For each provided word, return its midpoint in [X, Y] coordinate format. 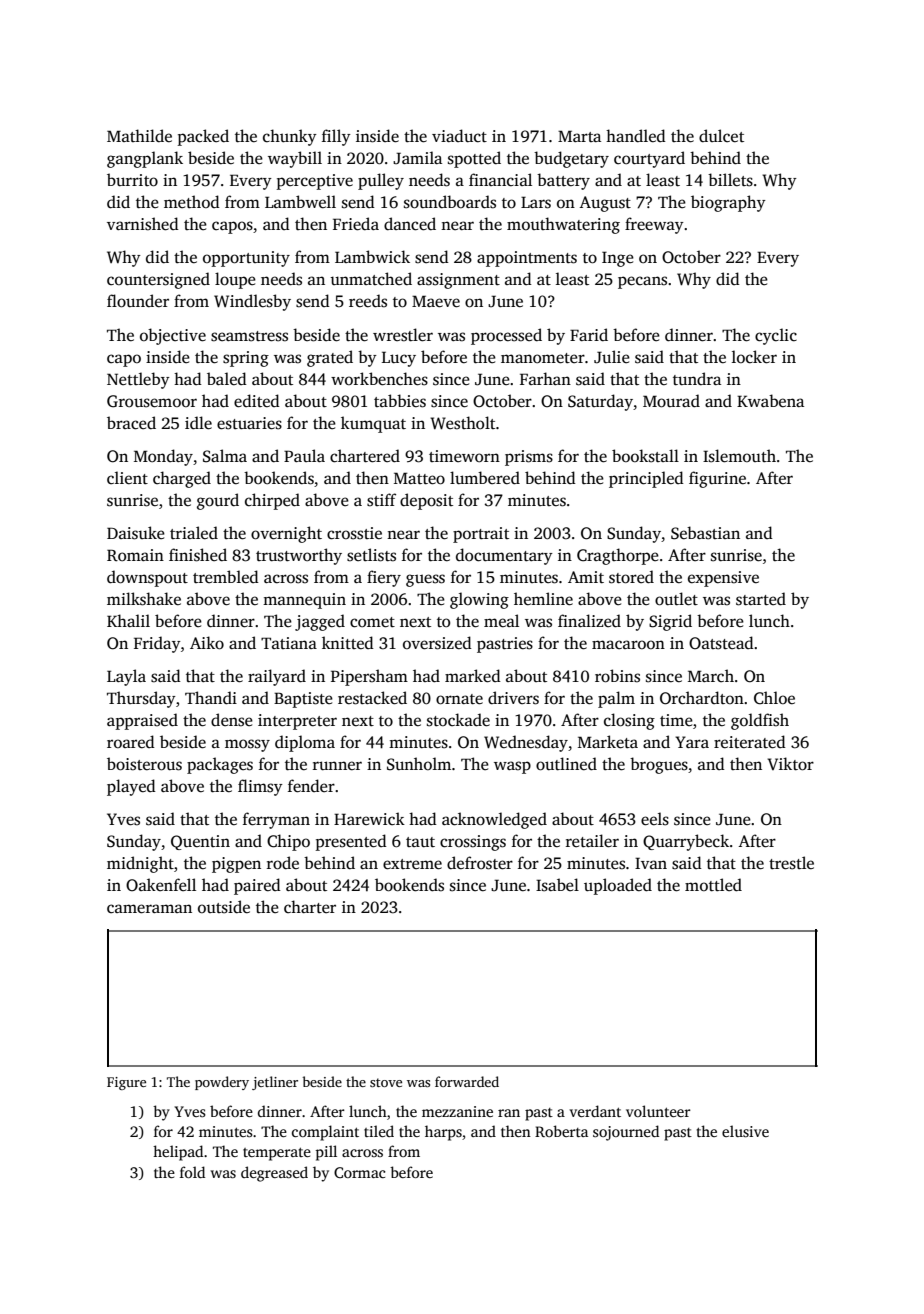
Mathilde [139, 136]
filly [336, 137]
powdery [222, 1083]
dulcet [721, 136]
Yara [692, 742]
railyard [277, 677]
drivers [513, 698]
